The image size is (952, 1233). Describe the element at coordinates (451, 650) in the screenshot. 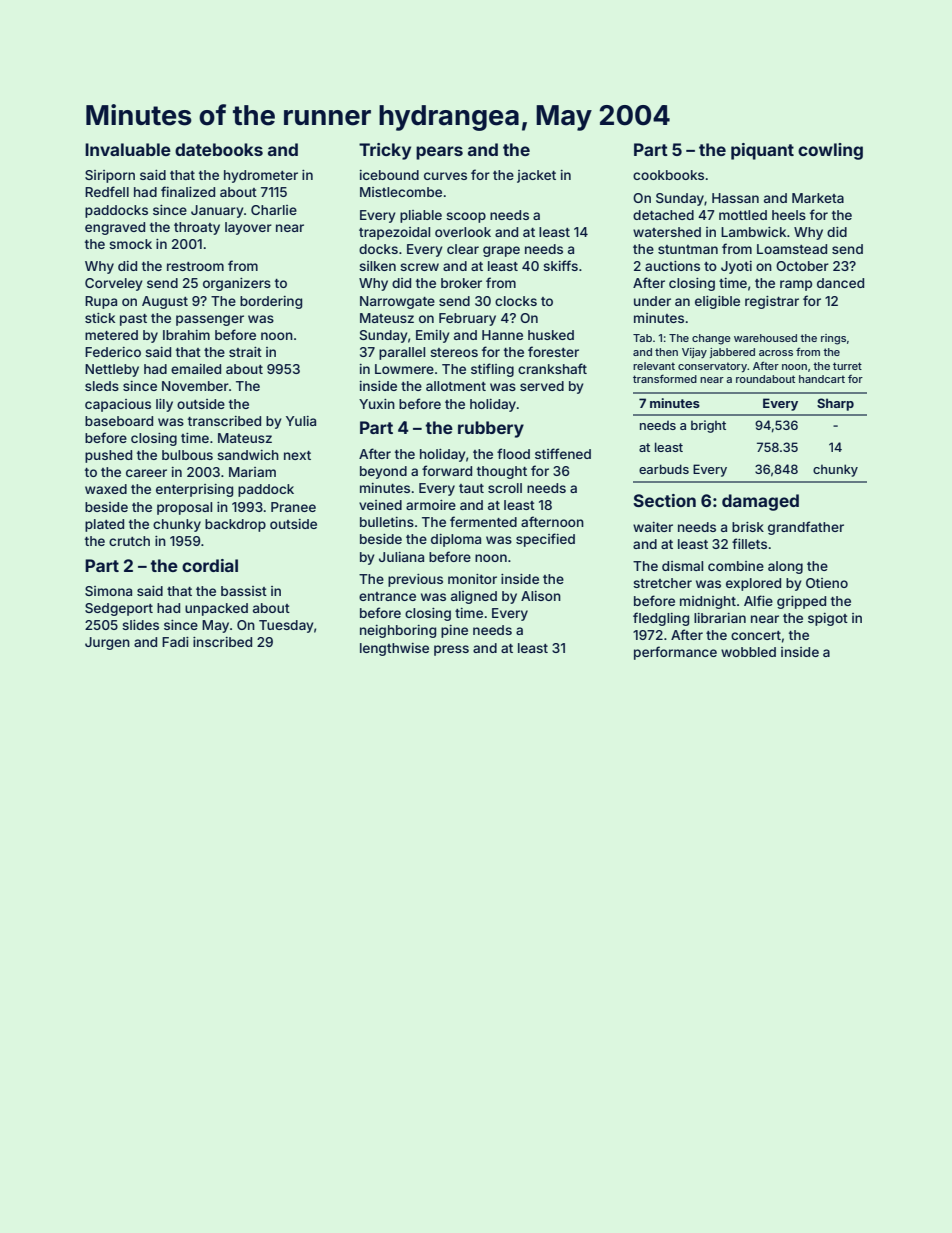

I see `press` at that location.
